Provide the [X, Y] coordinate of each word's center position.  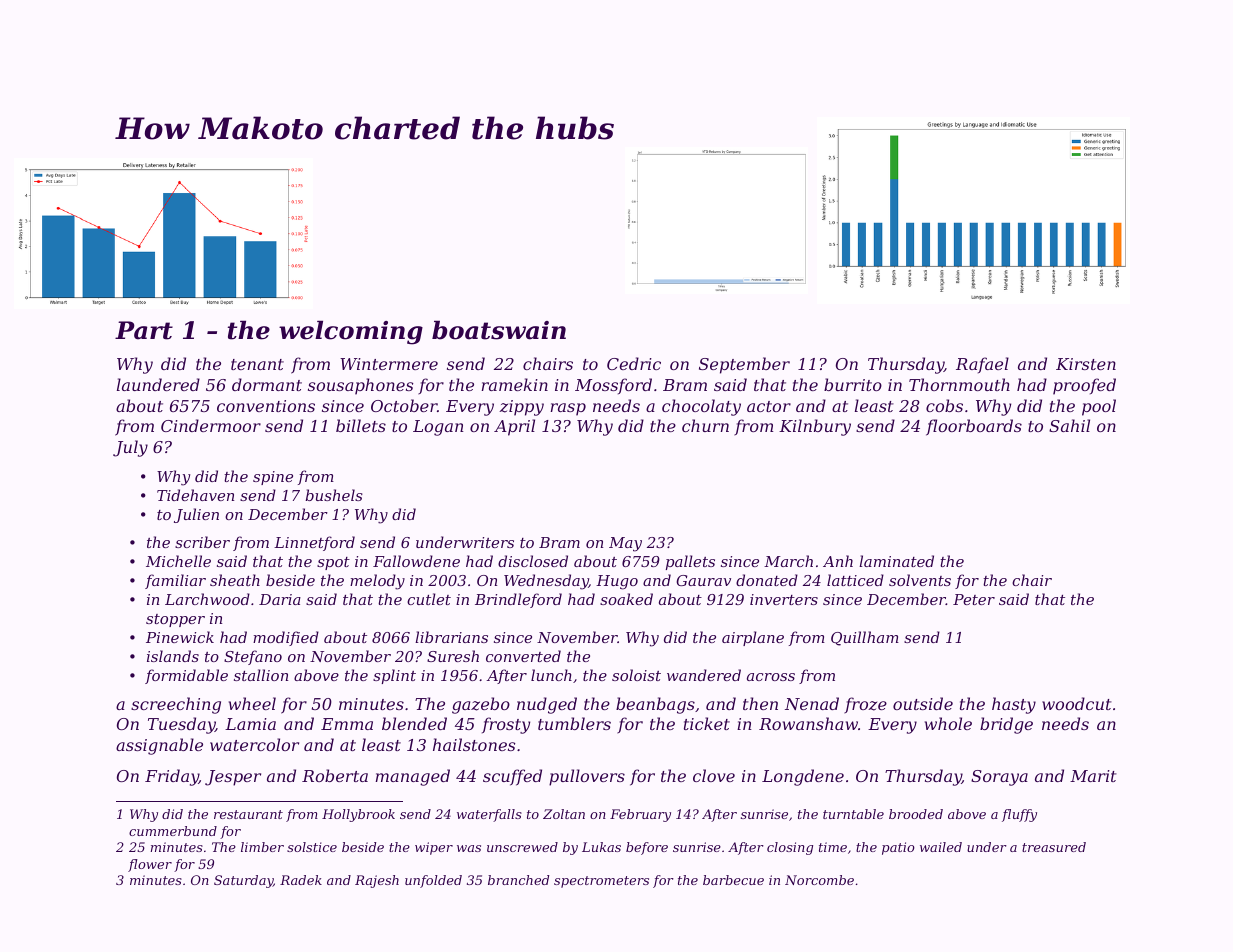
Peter [974, 599]
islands [173, 656]
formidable [186, 676]
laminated [896, 561]
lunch [551, 675]
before [647, 848]
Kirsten [1086, 364]
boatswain [499, 330]
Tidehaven [195, 495]
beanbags [655, 705]
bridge [1006, 725]
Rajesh [377, 881]
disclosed [533, 561]
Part [144, 330]
